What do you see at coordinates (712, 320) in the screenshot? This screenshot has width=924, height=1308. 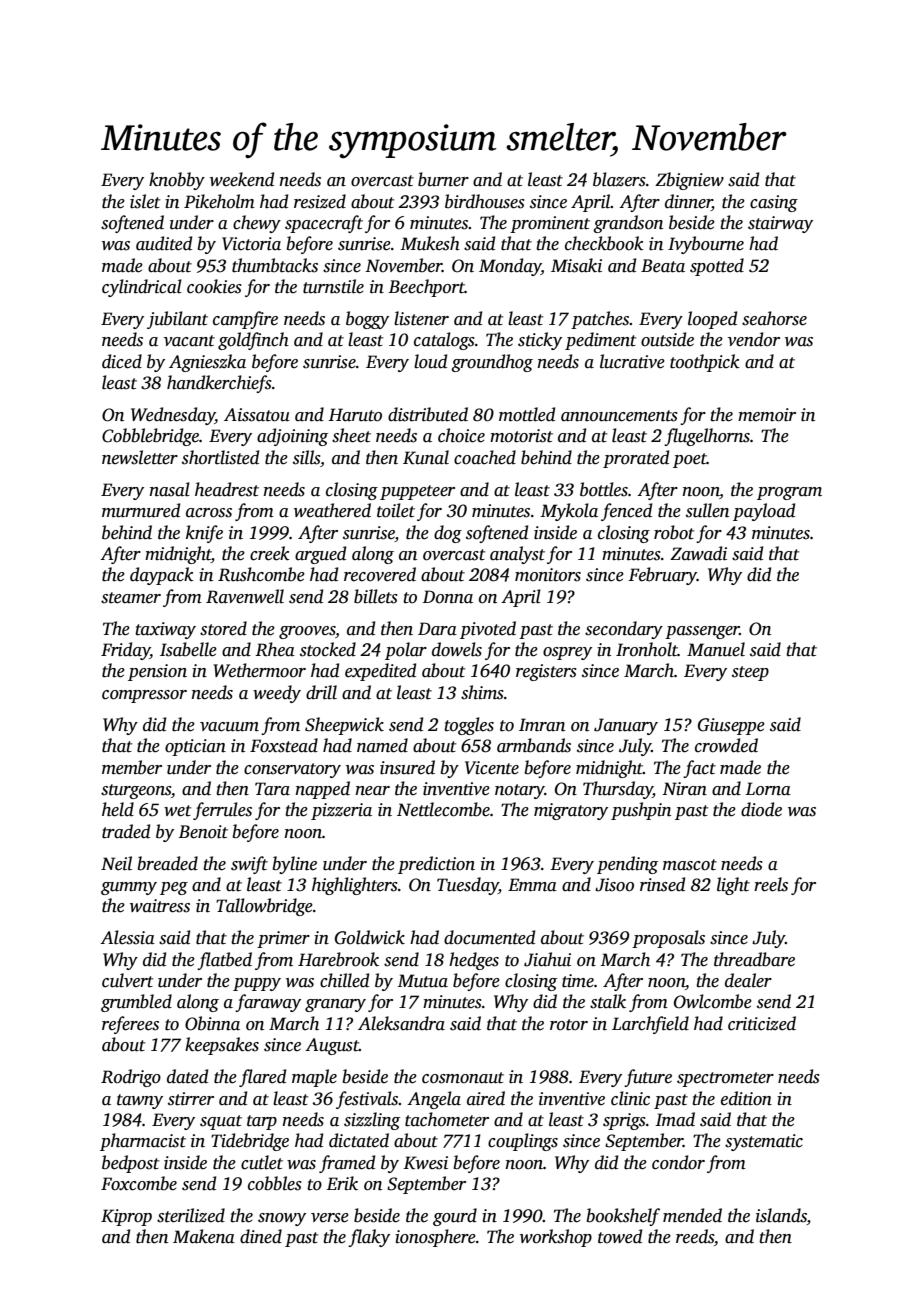 I see `looped` at bounding box center [712, 320].
